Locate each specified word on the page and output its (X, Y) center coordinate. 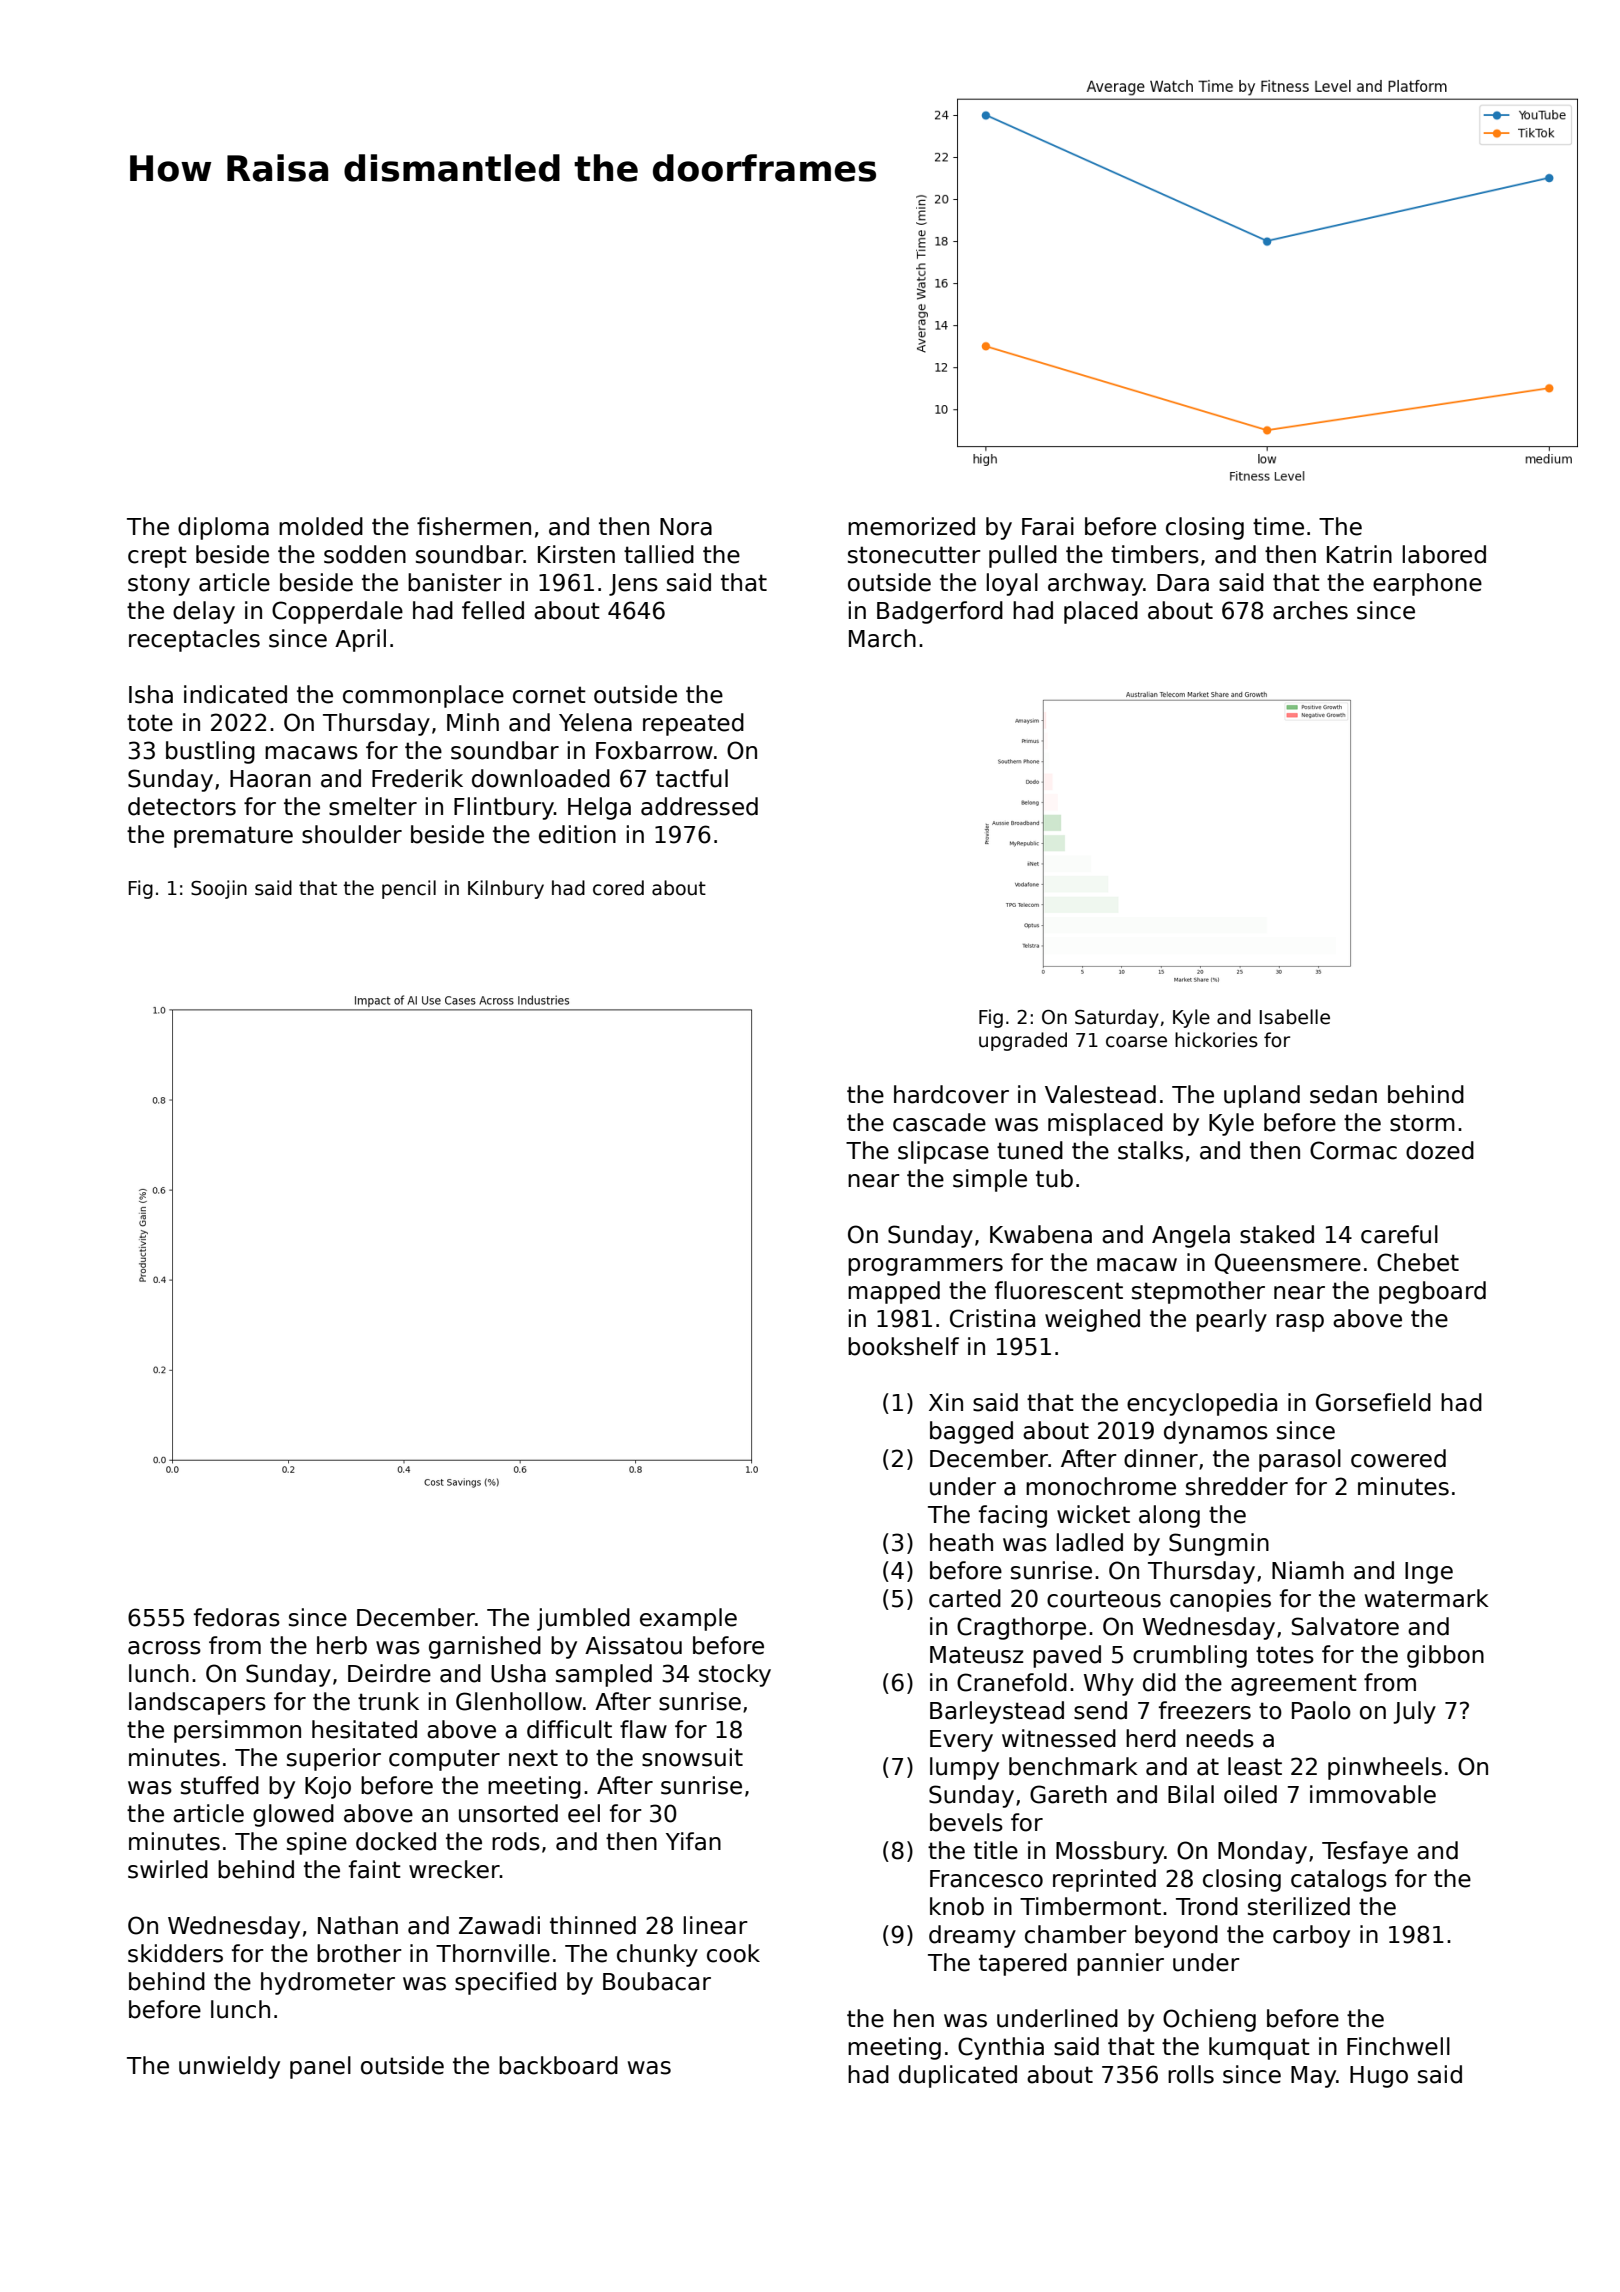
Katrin (1359, 554)
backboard (558, 2065)
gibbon (1445, 1656)
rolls (1191, 2074)
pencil (409, 889)
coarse (1136, 1042)
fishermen (474, 526)
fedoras (237, 1617)
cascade (939, 1122)
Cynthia (1001, 2048)
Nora (686, 527)
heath (961, 1542)
